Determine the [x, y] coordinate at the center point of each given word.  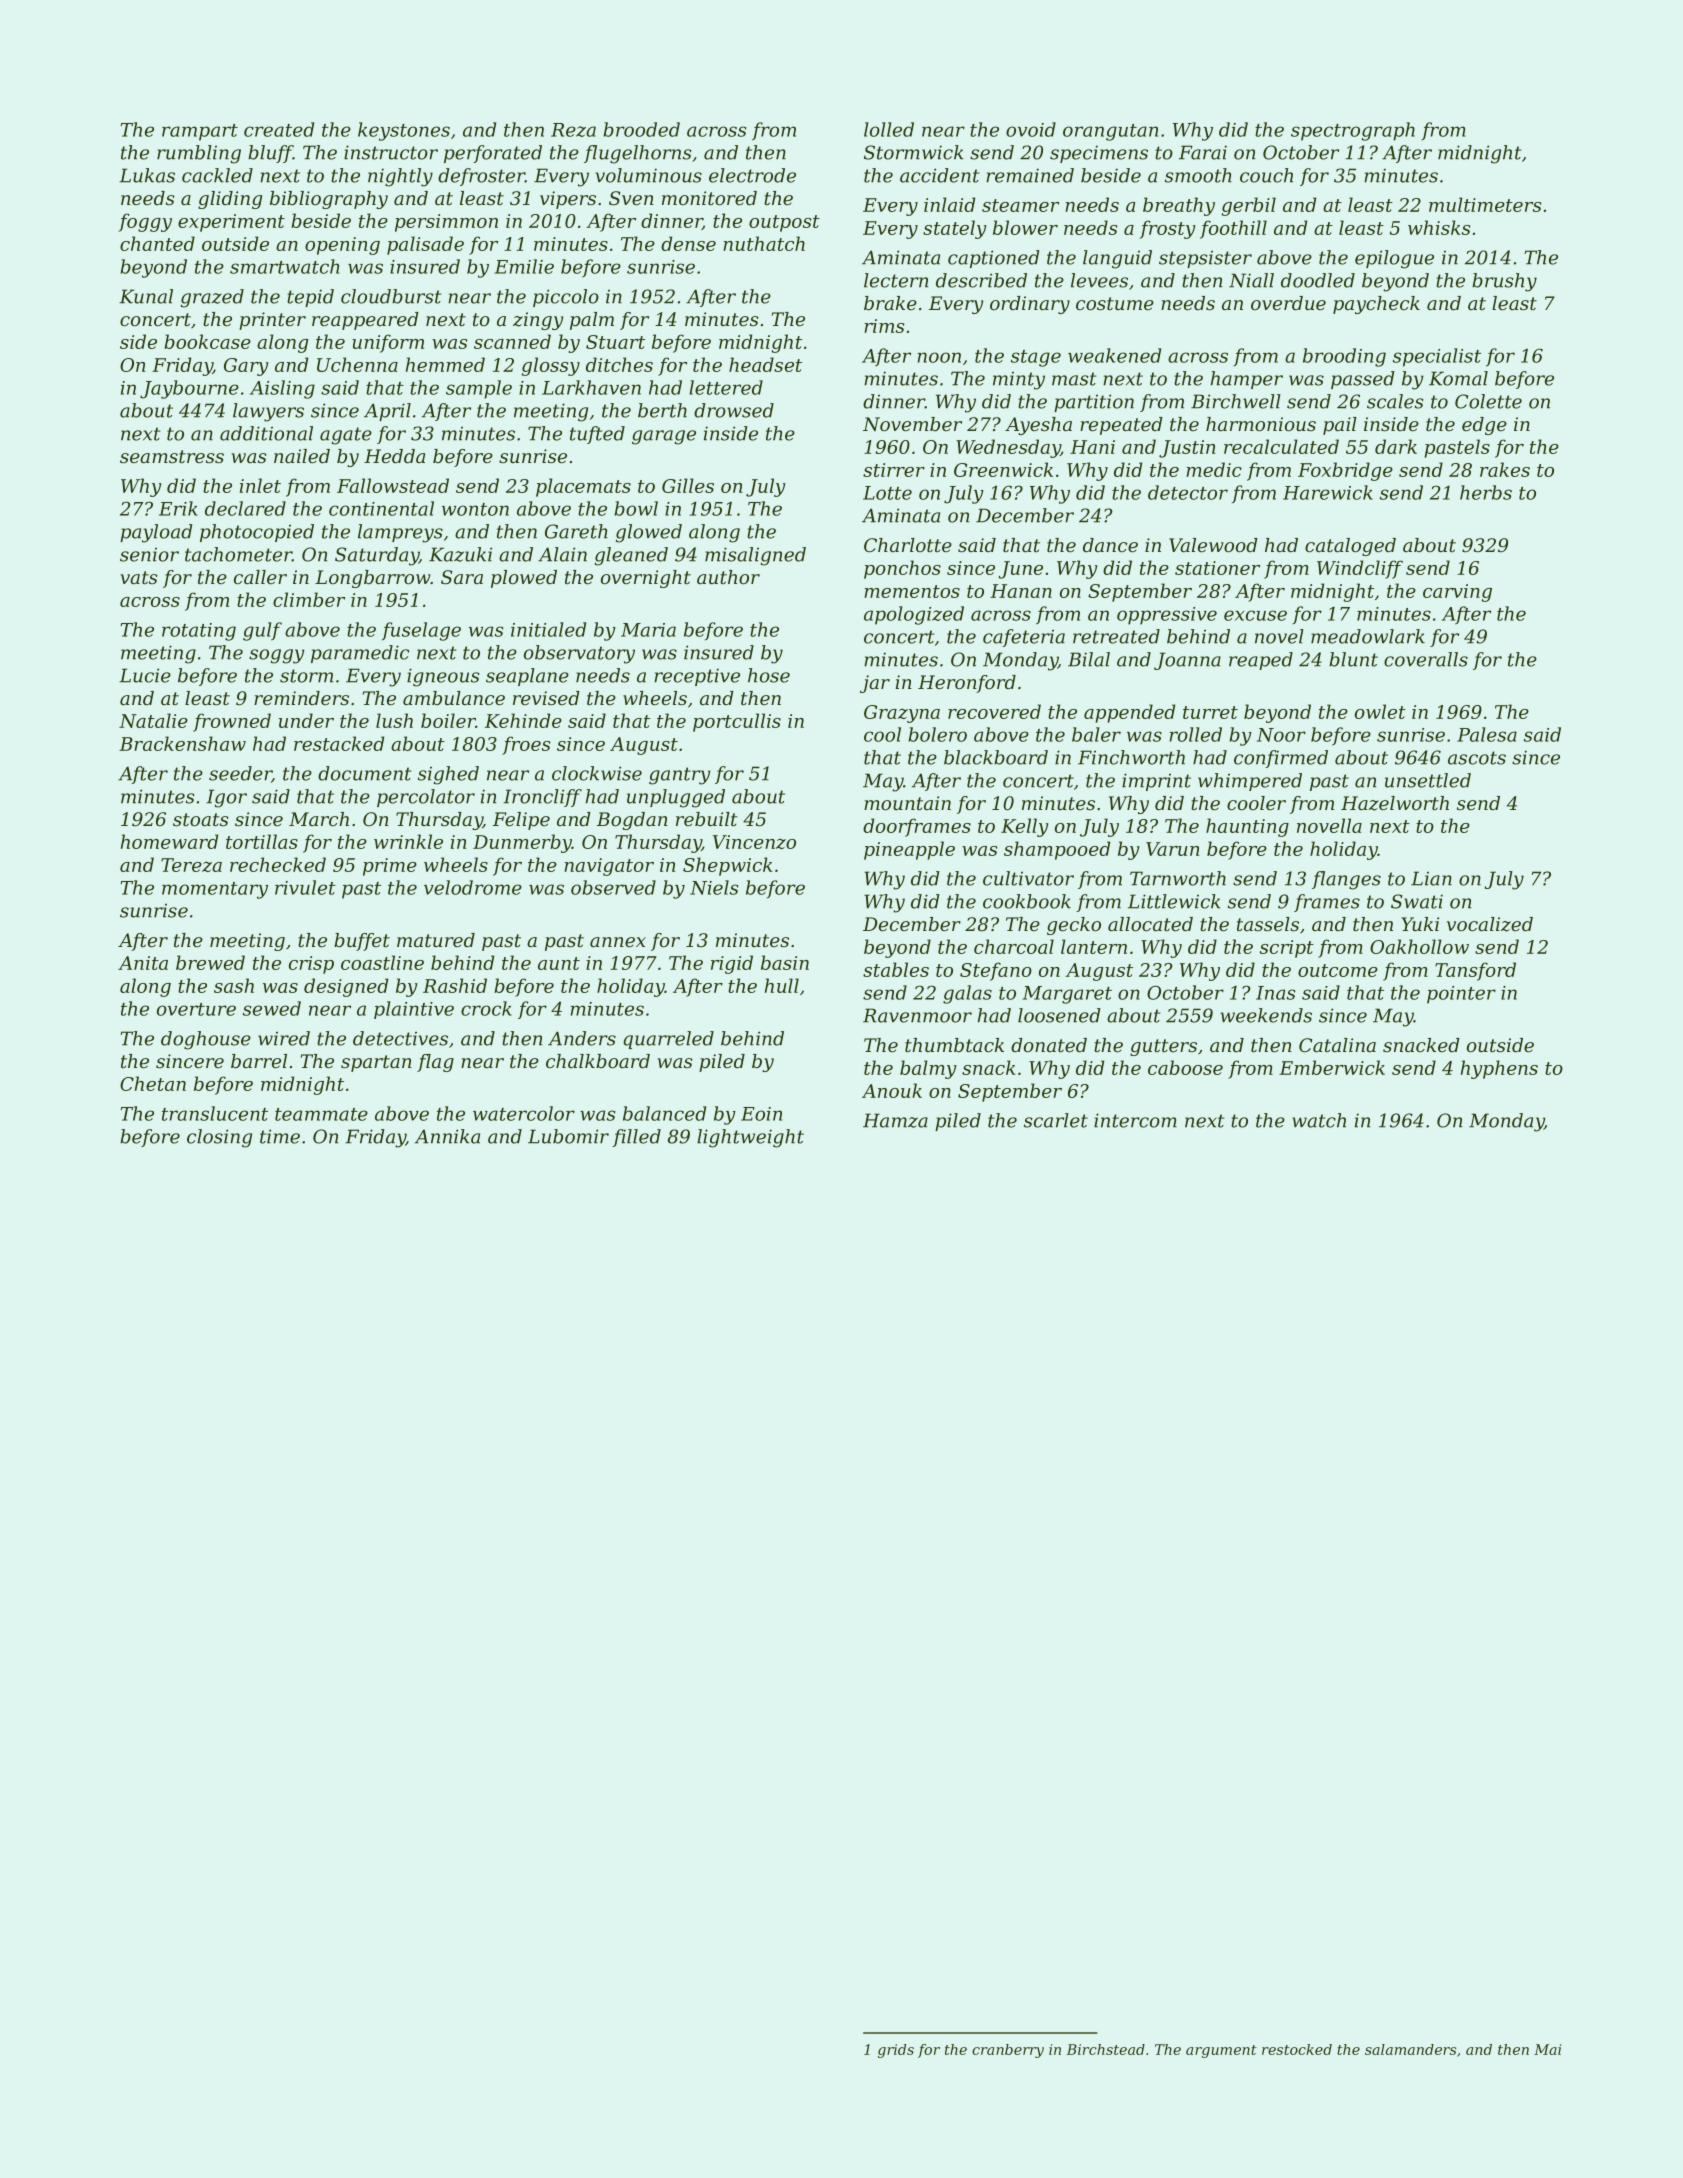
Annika [447, 1136]
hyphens [1499, 1069]
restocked [1297, 2049]
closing [219, 1138]
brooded [641, 129]
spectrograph [1353, 131]
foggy [145, 222]
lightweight [750, 1138]
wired [284, 1038]
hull [782, 985]
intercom [1135, 1120]
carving [1457, 593]
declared [245, 508]
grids [896, 2051]
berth [662, 410]
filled [636, 1138]
